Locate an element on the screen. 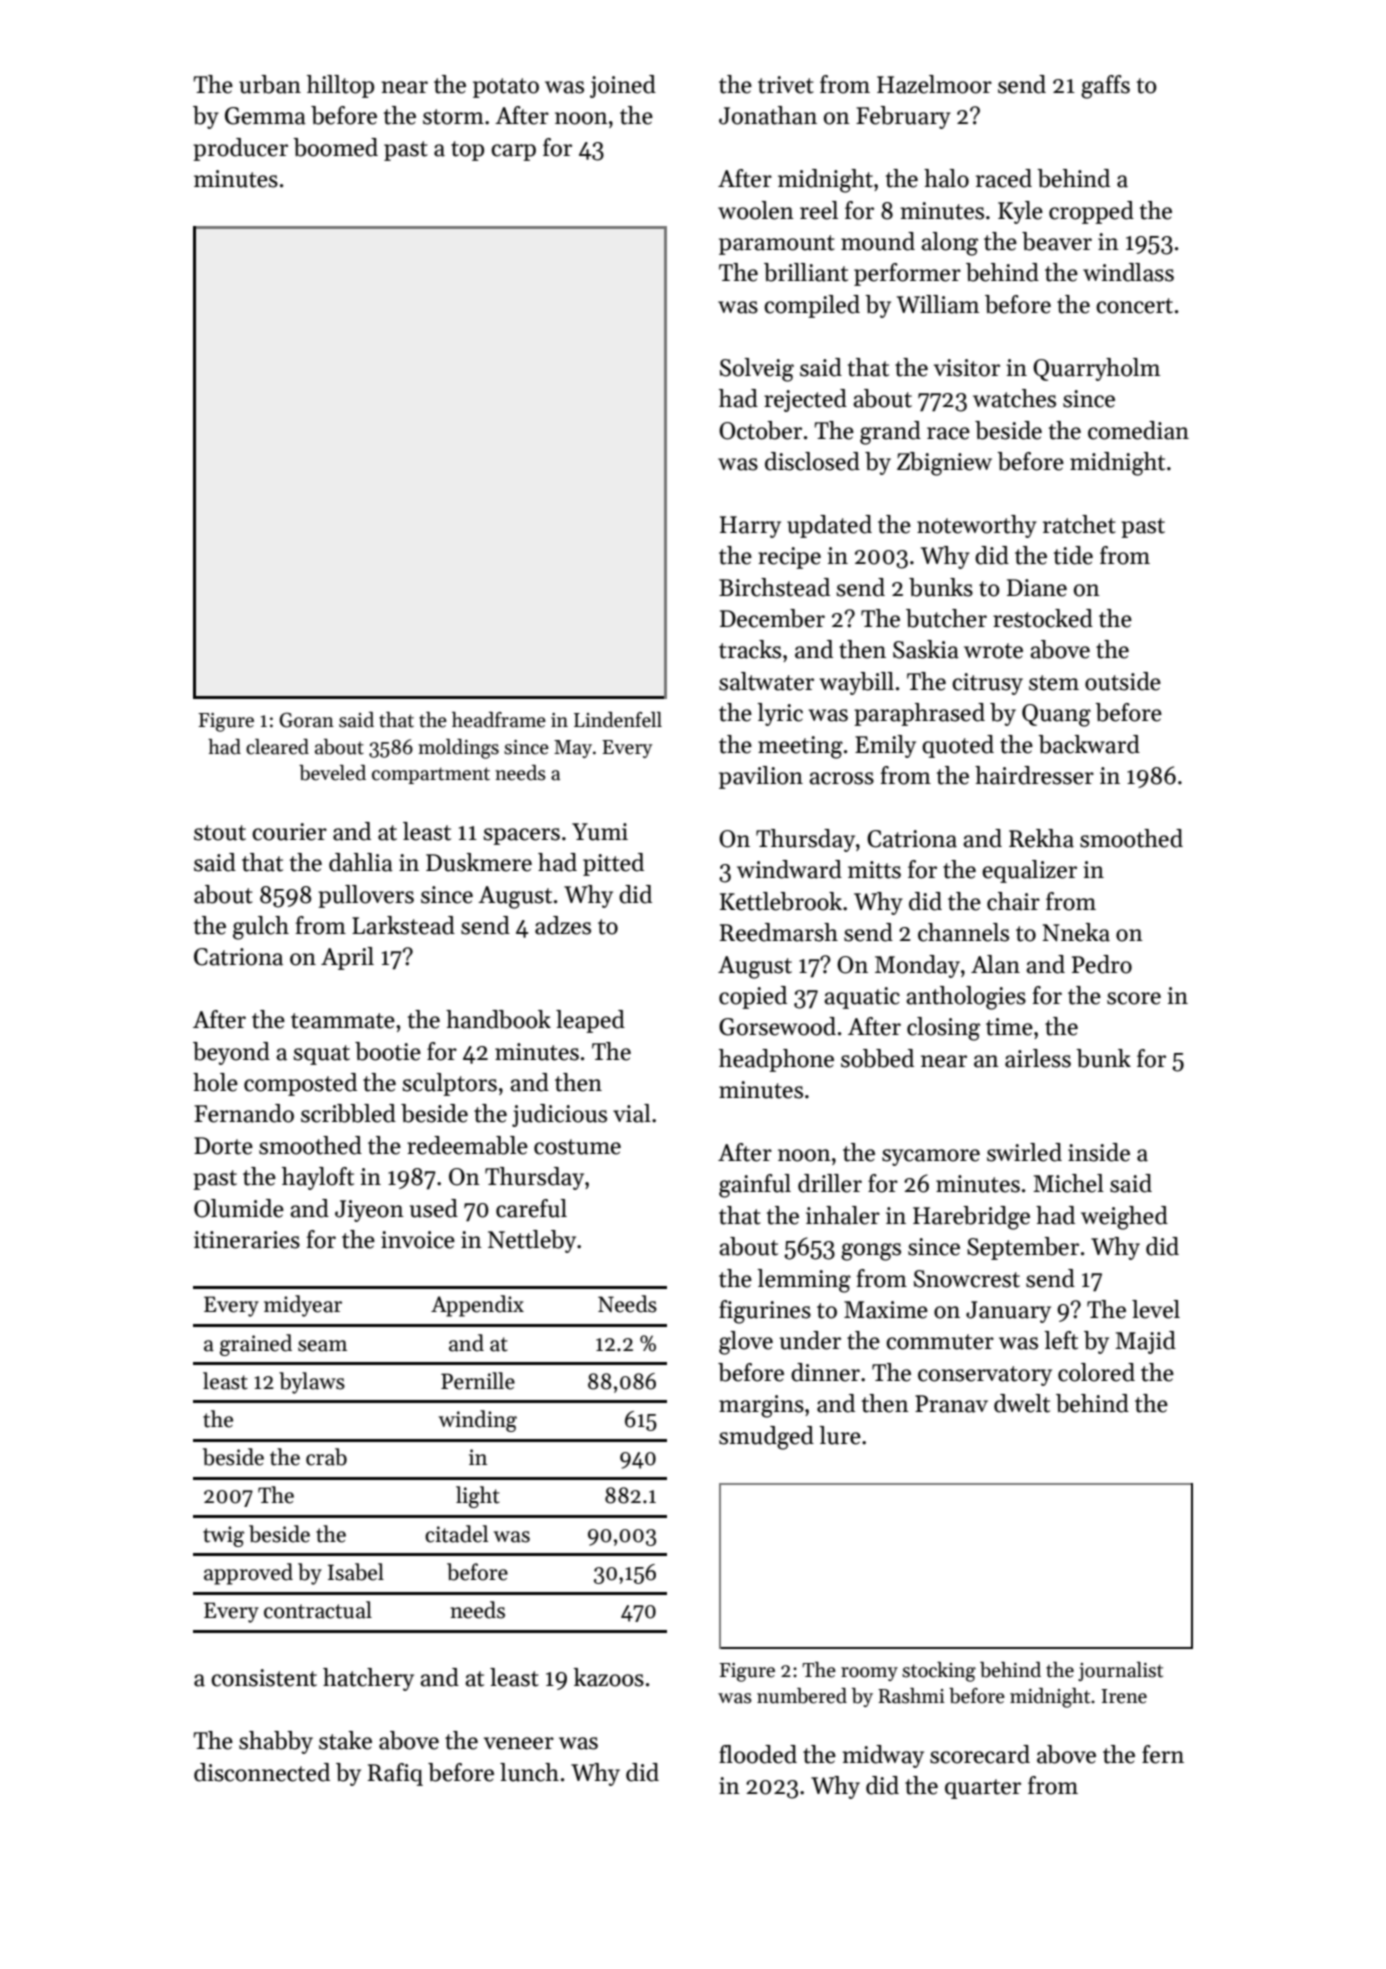  glove is located at coordinates (746, 1343).
